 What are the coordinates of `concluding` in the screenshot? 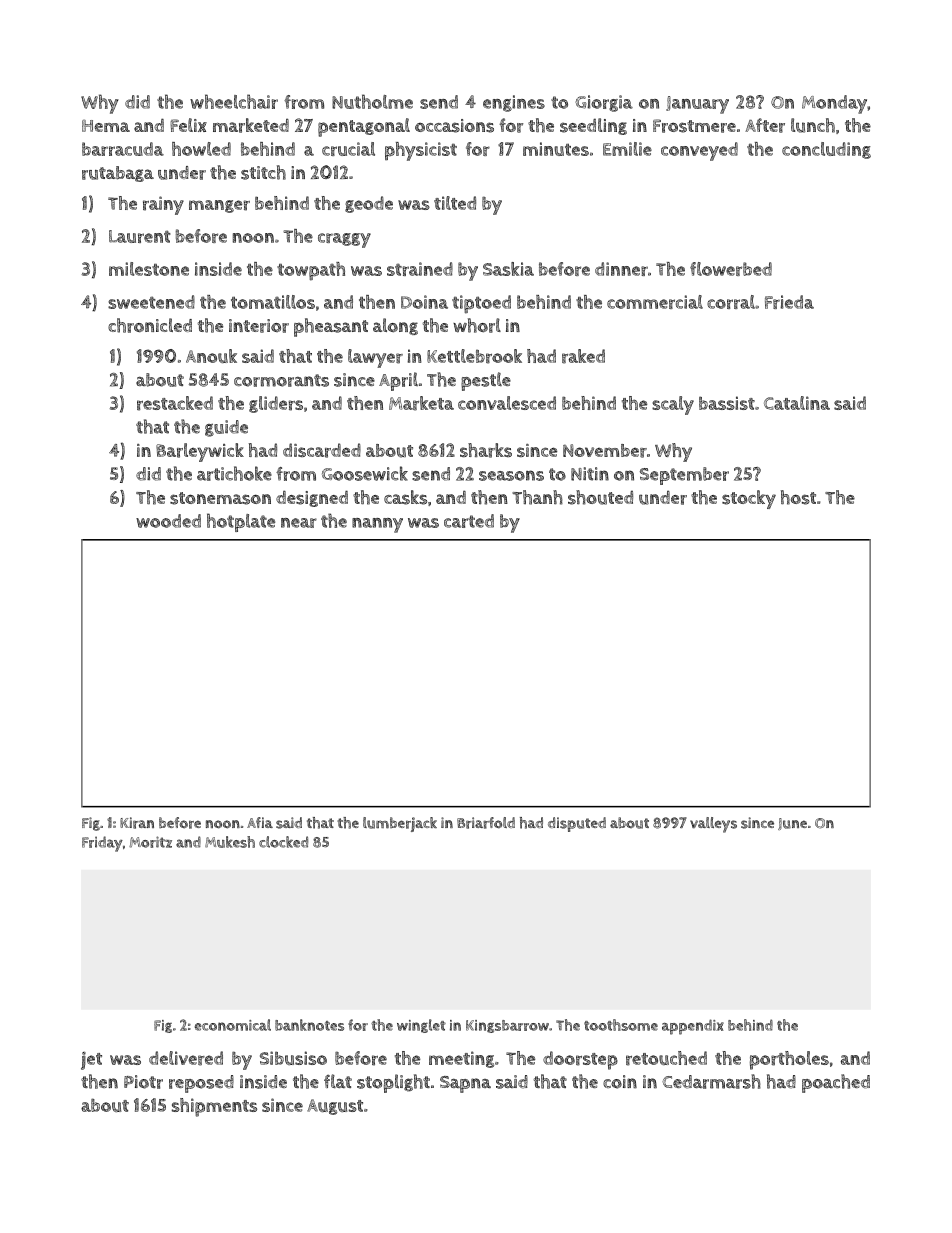 It's located at (826, 150).
